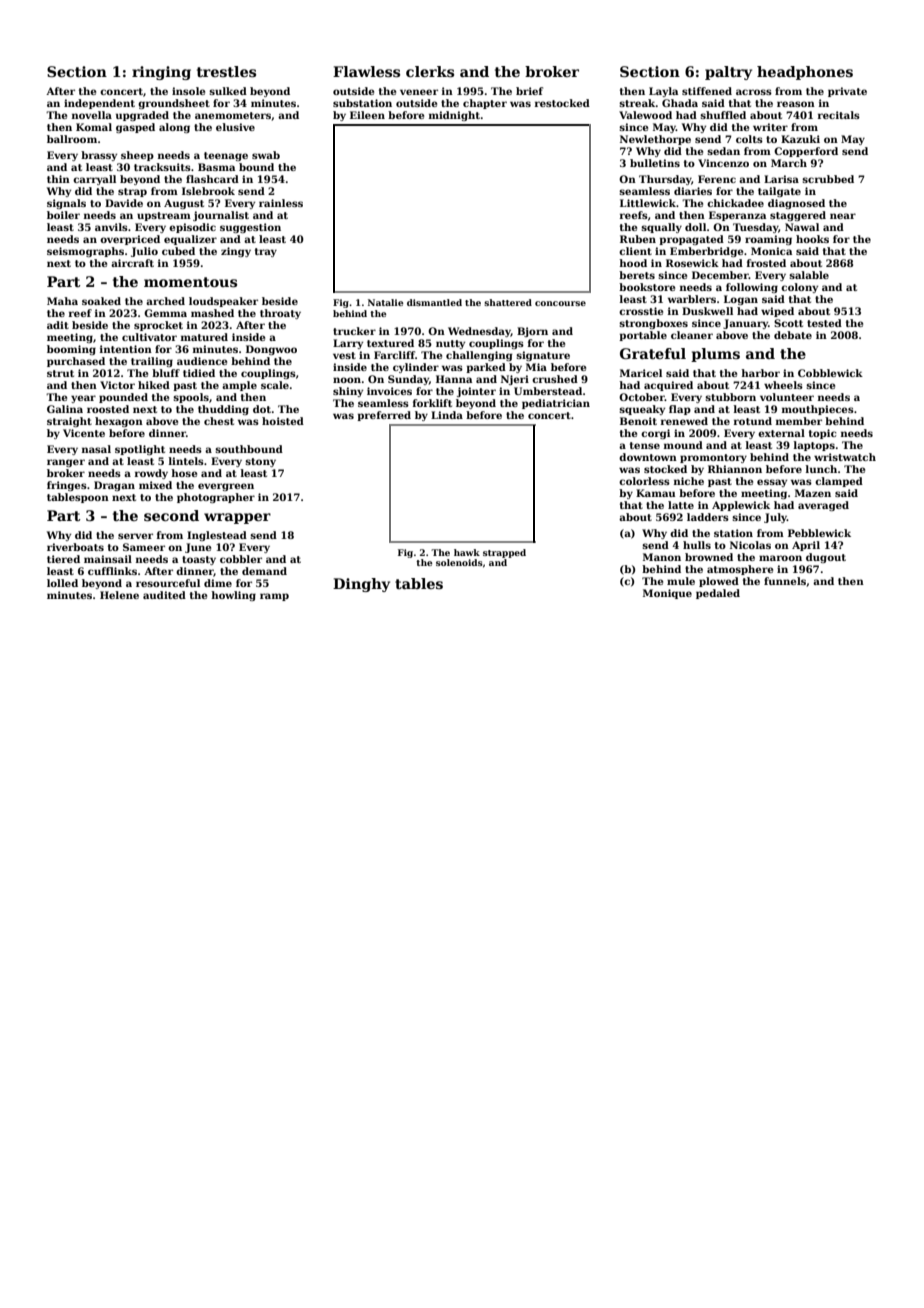 Image resolution: width=924 pixels, height=1308 pixels. Describe the element at coordinates (171, 515) in the screenshot. I see `second` at that location.
